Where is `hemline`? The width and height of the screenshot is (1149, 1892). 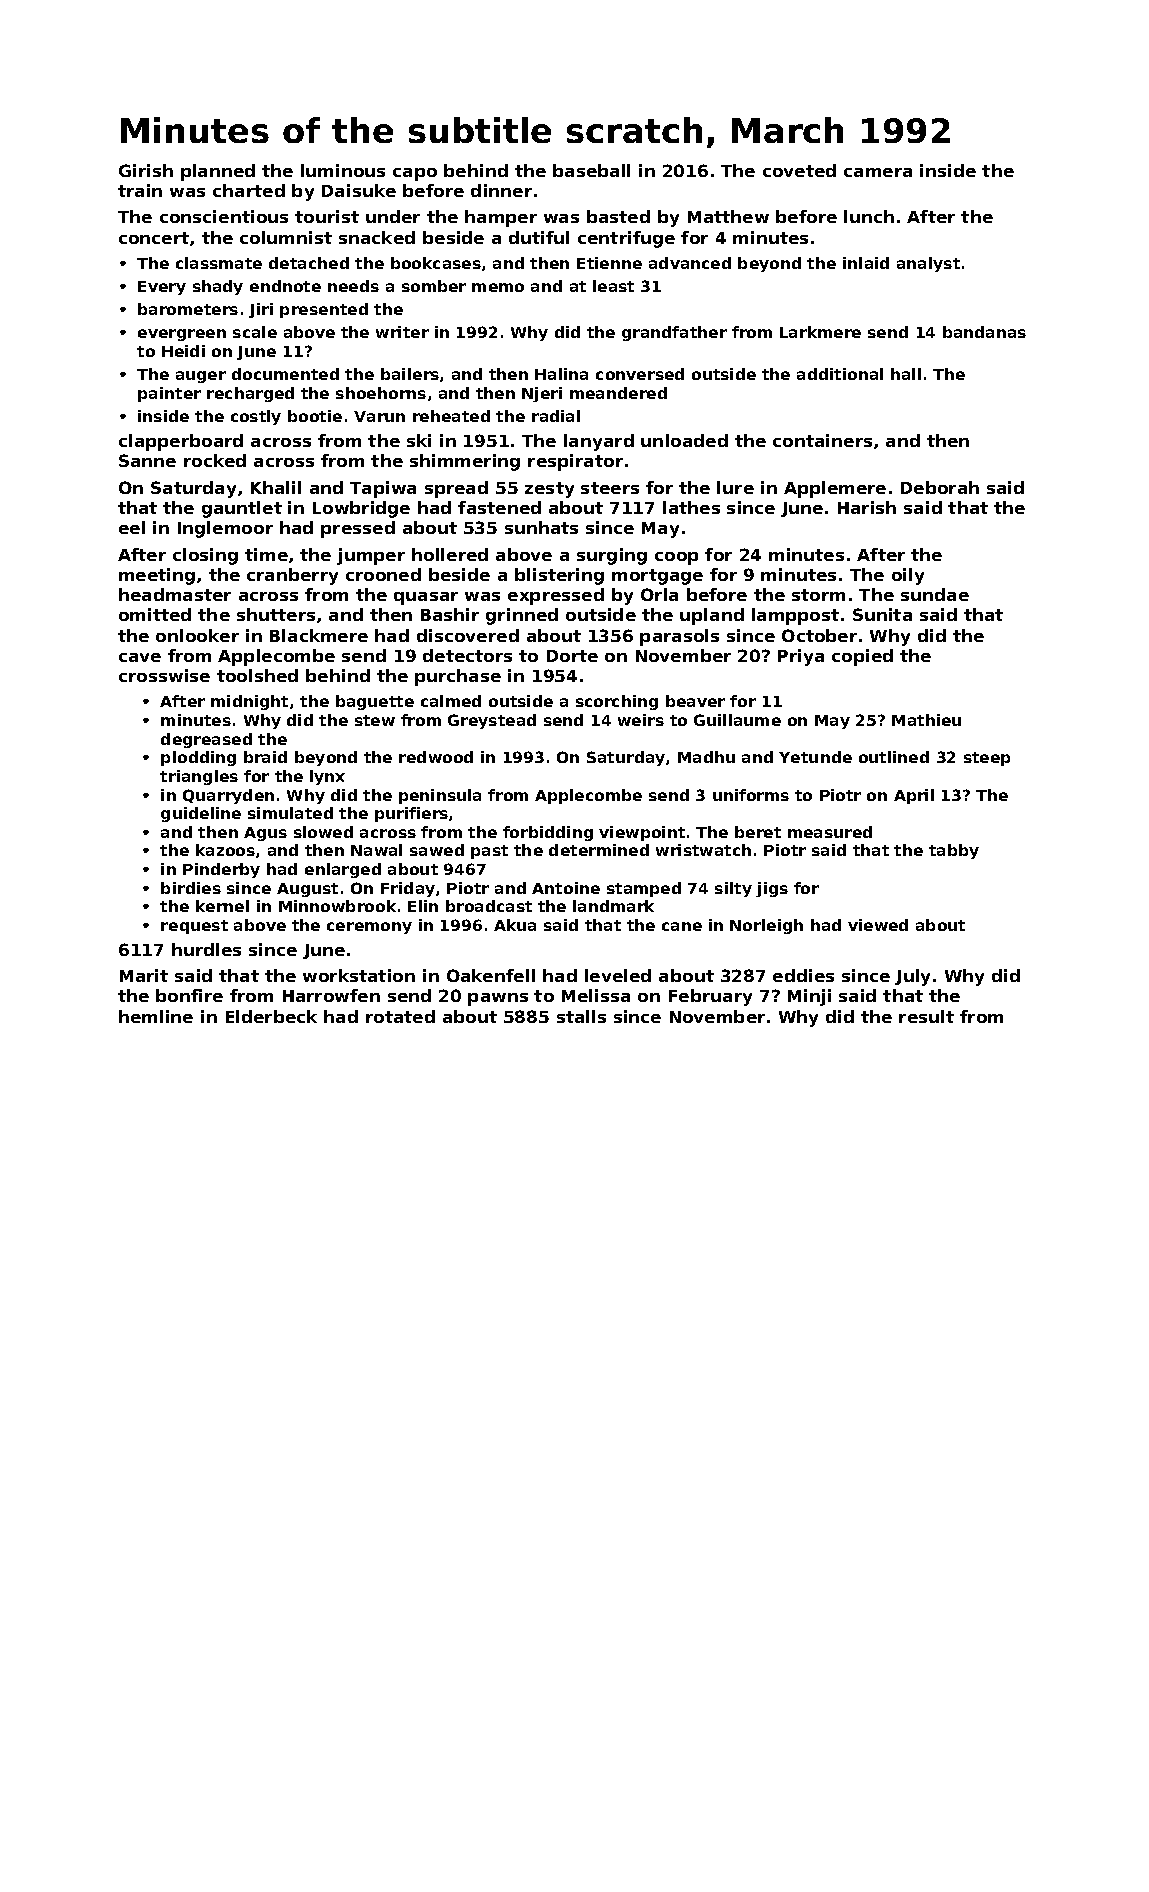
hemline is located at coordinates (156, 1016).
